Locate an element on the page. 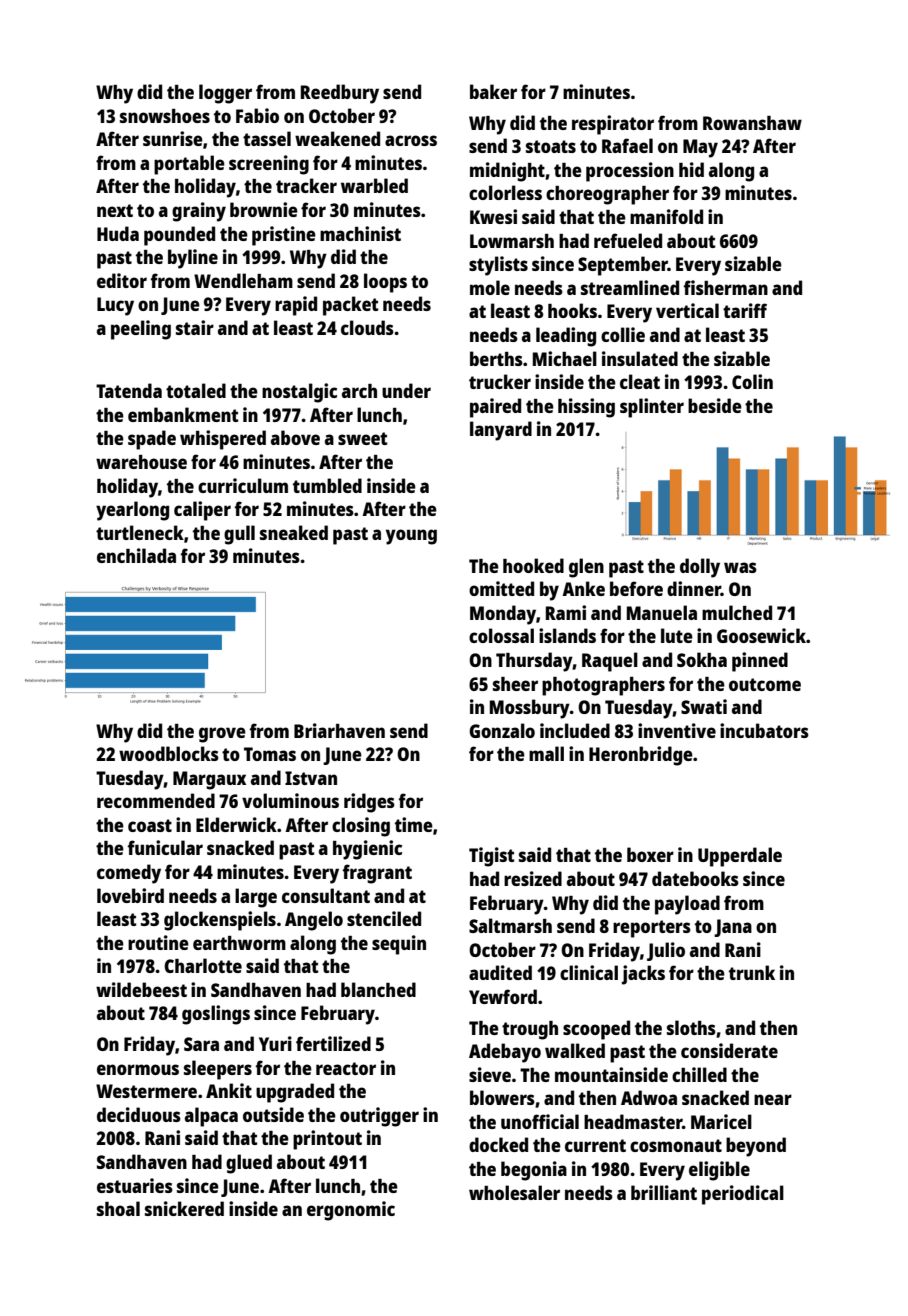 Image resolution: width=908 pixels, height=1316 pixels. choreographer is located at coordinates (607, 195).
